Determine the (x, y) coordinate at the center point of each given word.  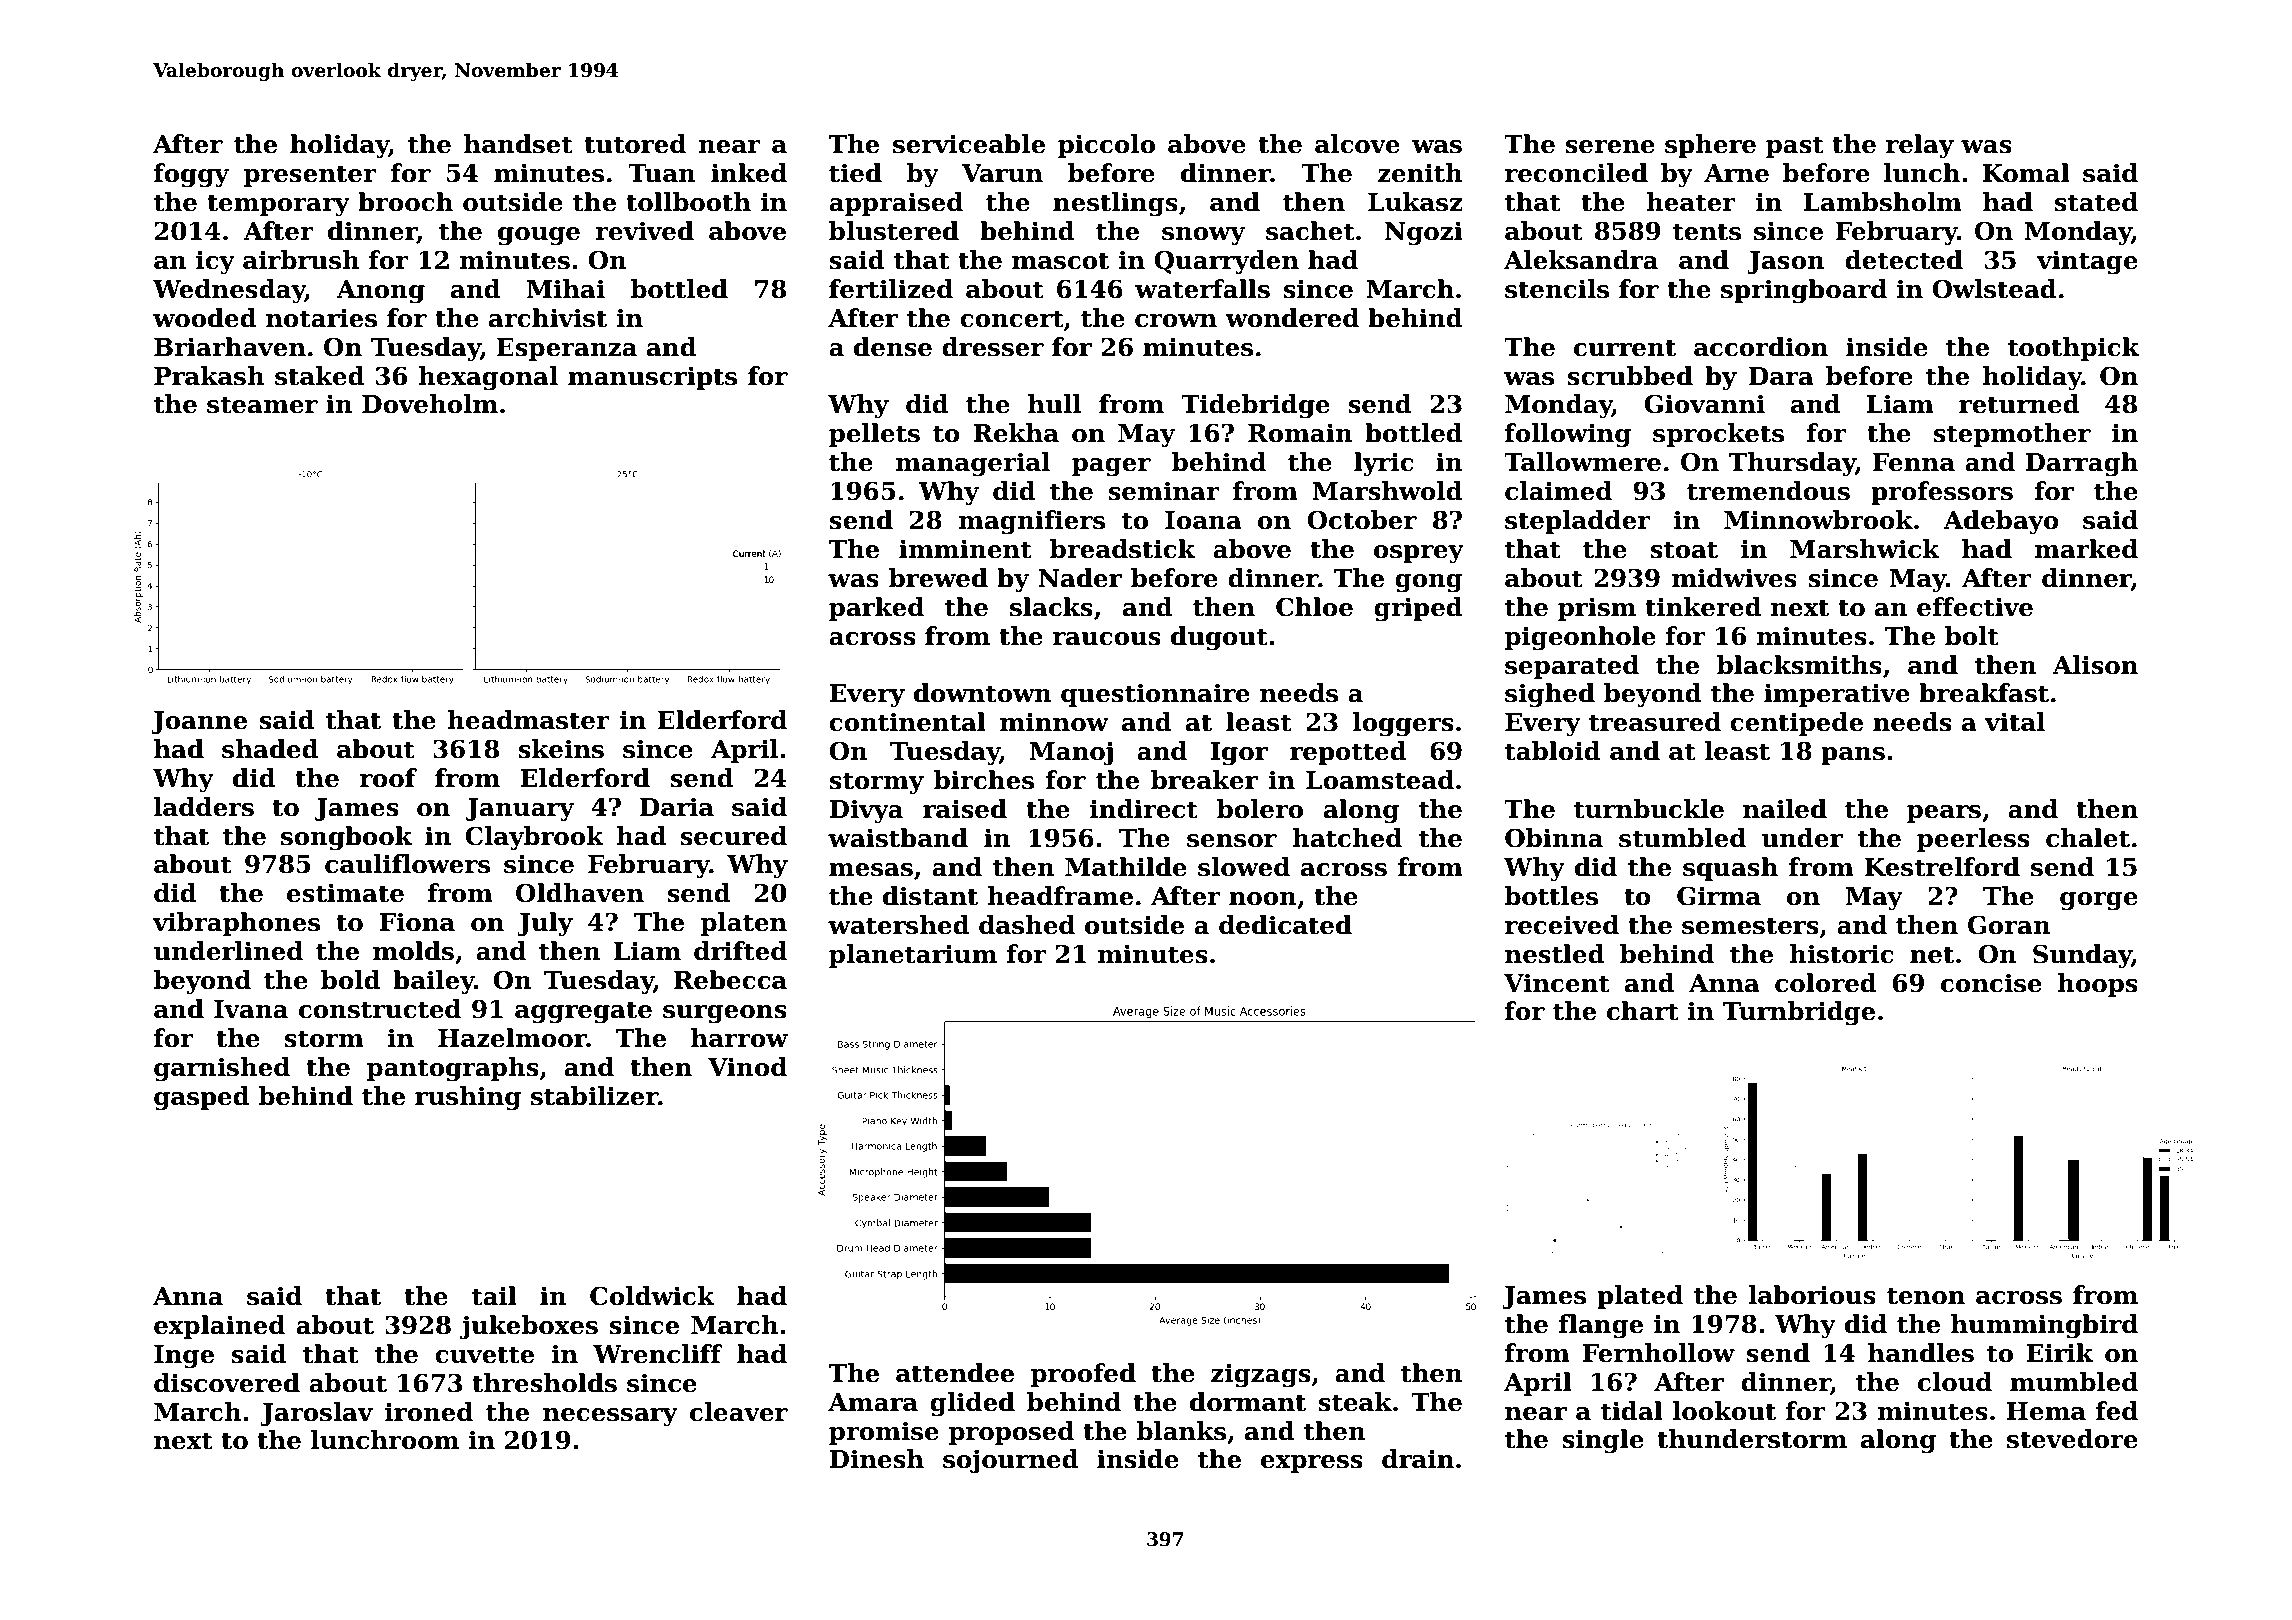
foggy (191, 175)
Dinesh (876, 1459)
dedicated (1285, 925)
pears (1944, 814)
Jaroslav (316, 1414)
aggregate (583, 1012)
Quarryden (1226, 262)
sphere (1710, 146)
